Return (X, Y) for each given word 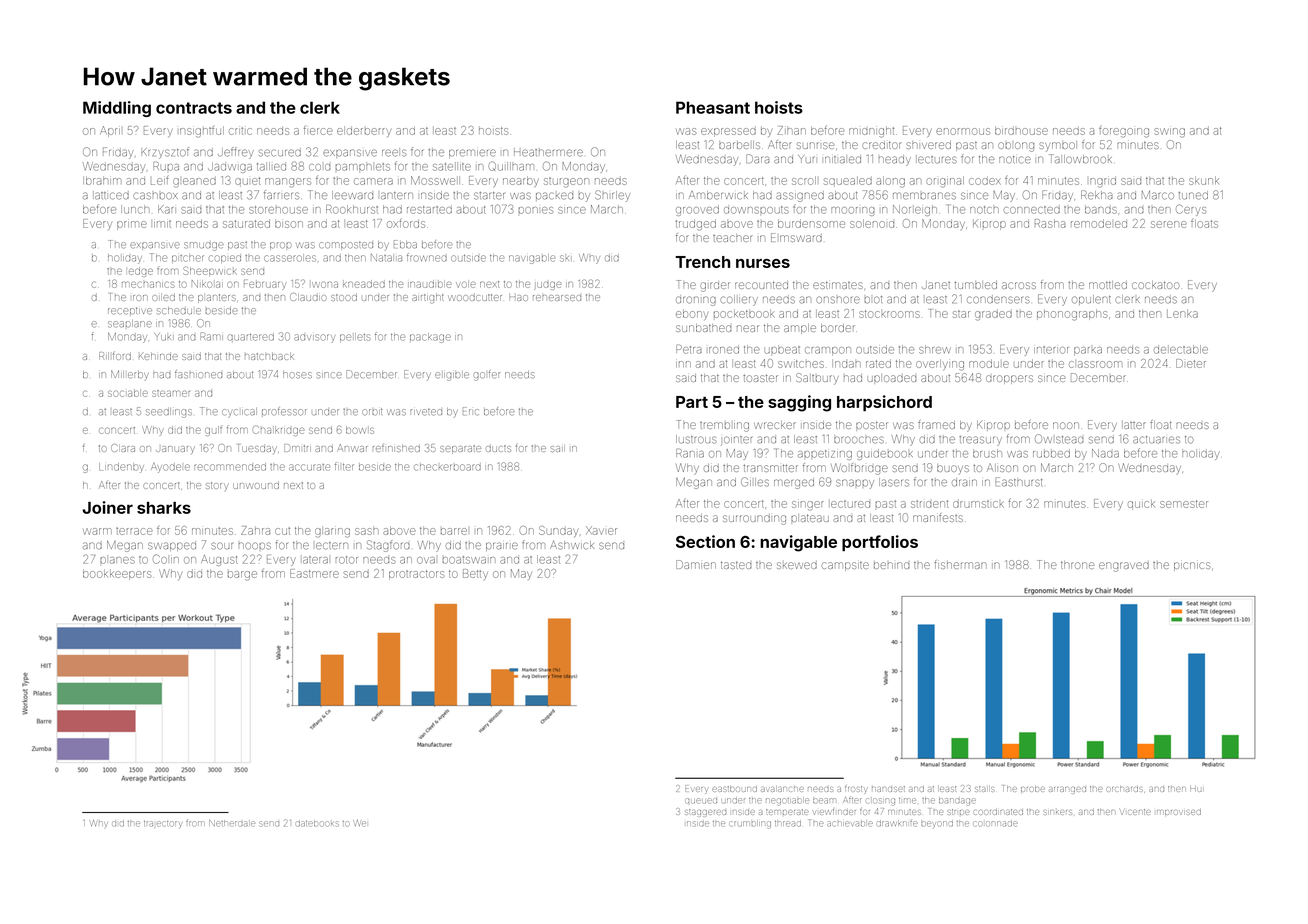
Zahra (255, 530)
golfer (487, 375)
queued (701, 801)
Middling (117, 109)
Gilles (755, 482)
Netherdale (232, 823)
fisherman (960, 564)
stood (344, 297)
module (989, 363)
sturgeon (566, 182)
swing (1169, 132)
